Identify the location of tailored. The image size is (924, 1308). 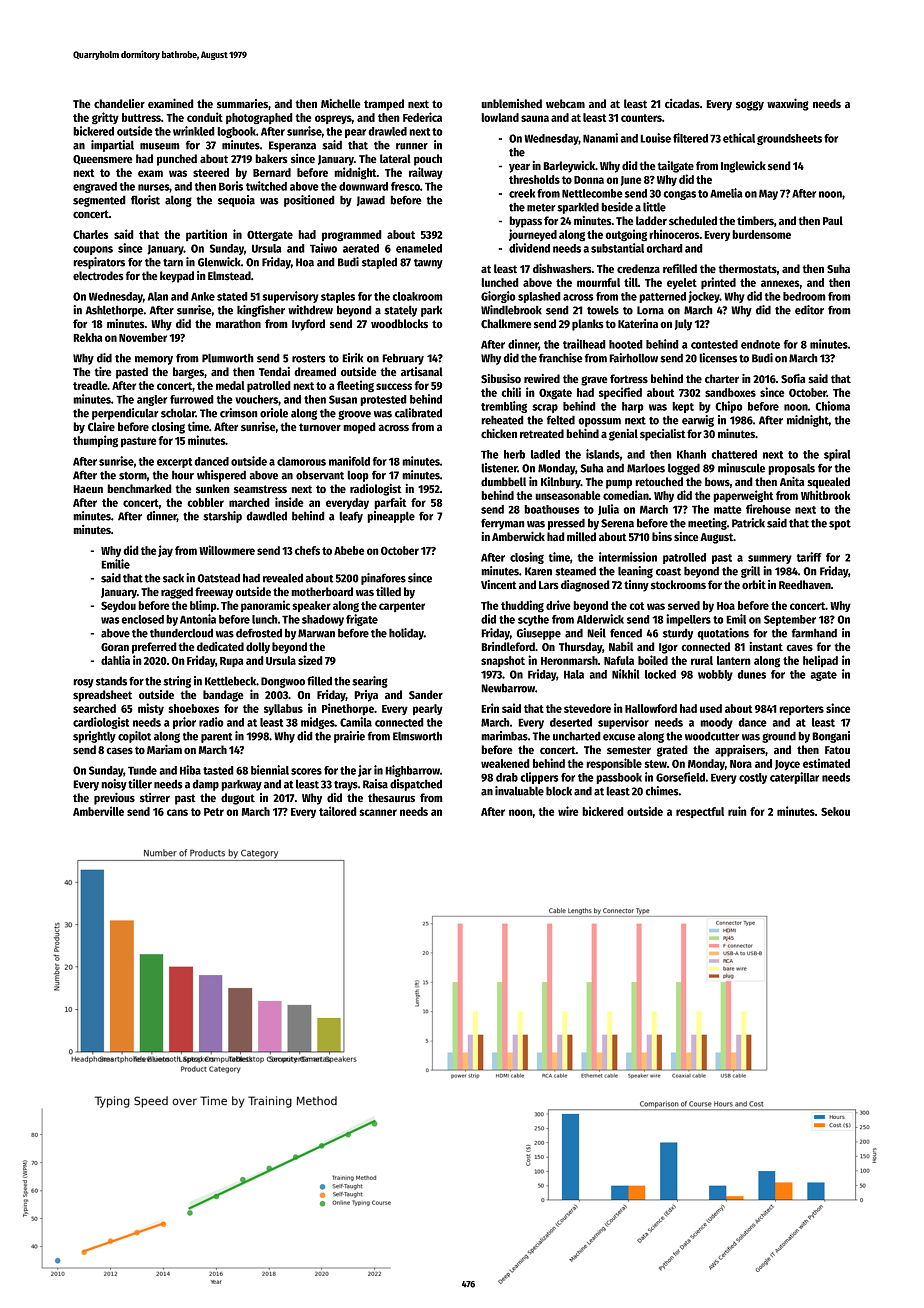
(338, 811).
